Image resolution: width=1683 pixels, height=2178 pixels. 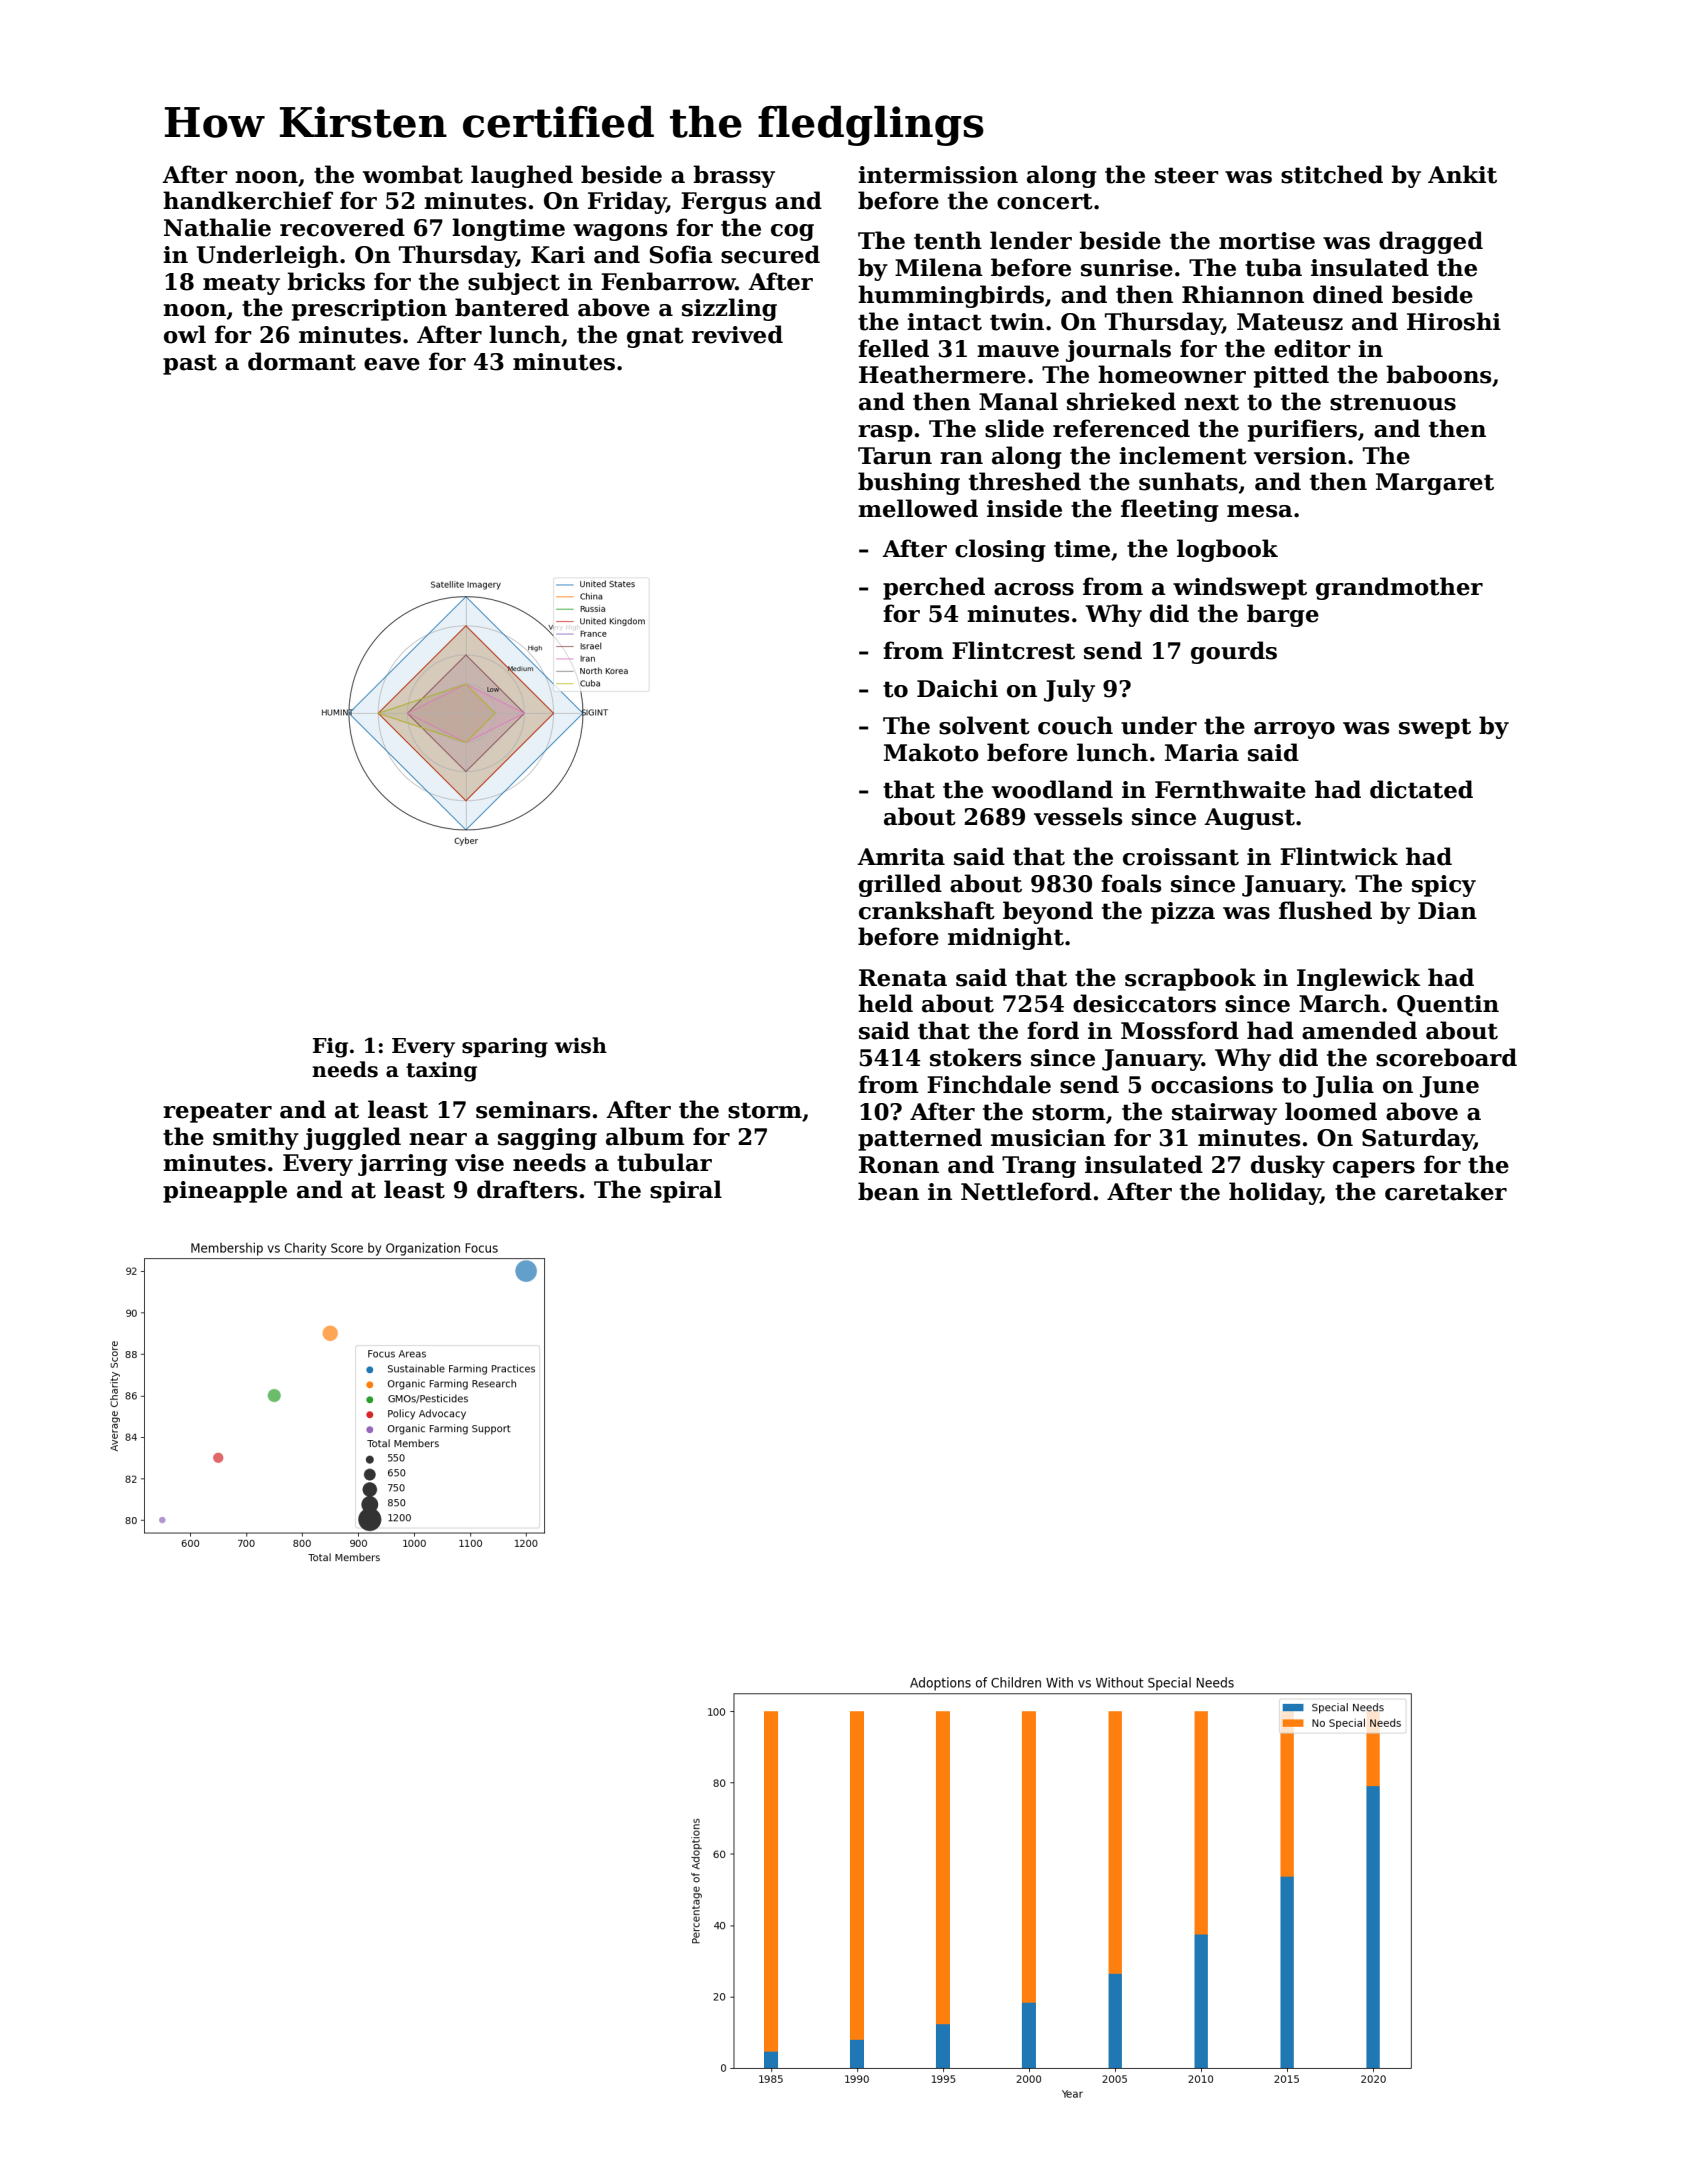 What do you see at coordinates (241, 284) in the screenshot?
I see `meaty` at bounding box center [241, 284].
